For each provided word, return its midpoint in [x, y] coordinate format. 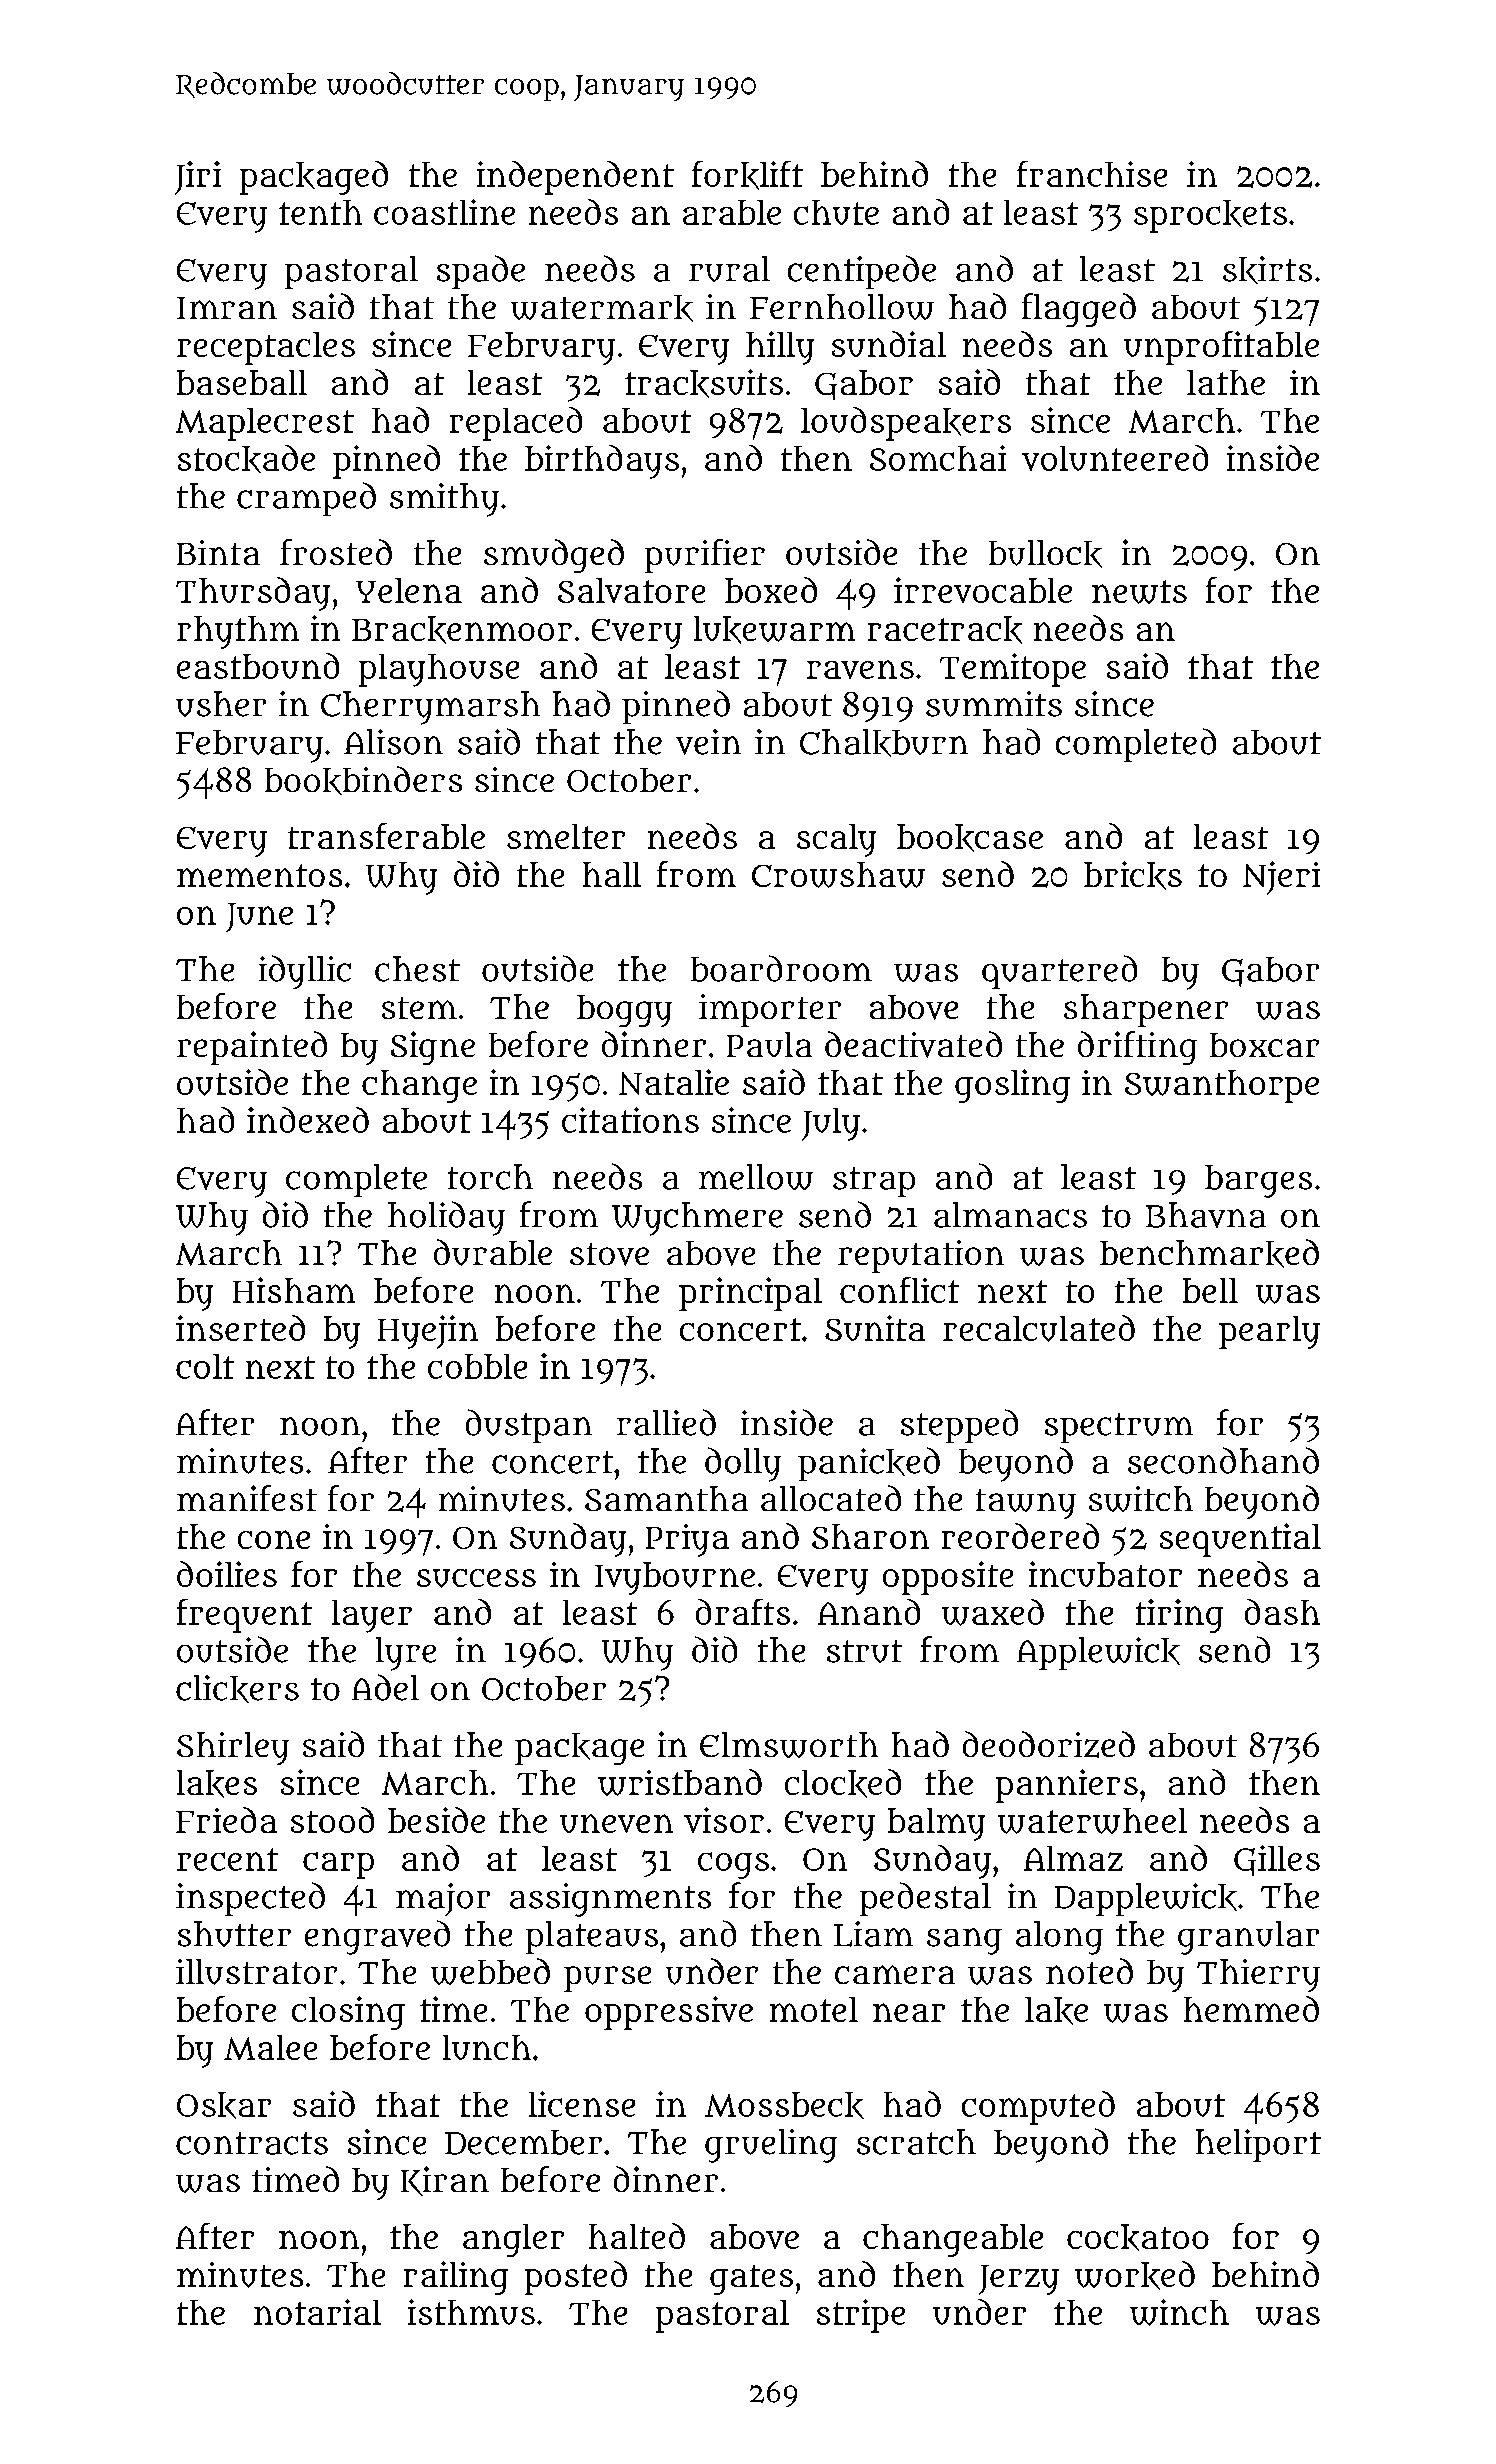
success [476, 1578]
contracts [252, 2143]
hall [612, 874]
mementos [259, 875]
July [831, 1124]
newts [1139, 592]
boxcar [1264, 1045]
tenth [320, 212]
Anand [869, 1612]
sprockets [1210, 216]
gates [751, 2280]
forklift [747, 175]
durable [493, 1252]
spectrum [1119, 1428]
